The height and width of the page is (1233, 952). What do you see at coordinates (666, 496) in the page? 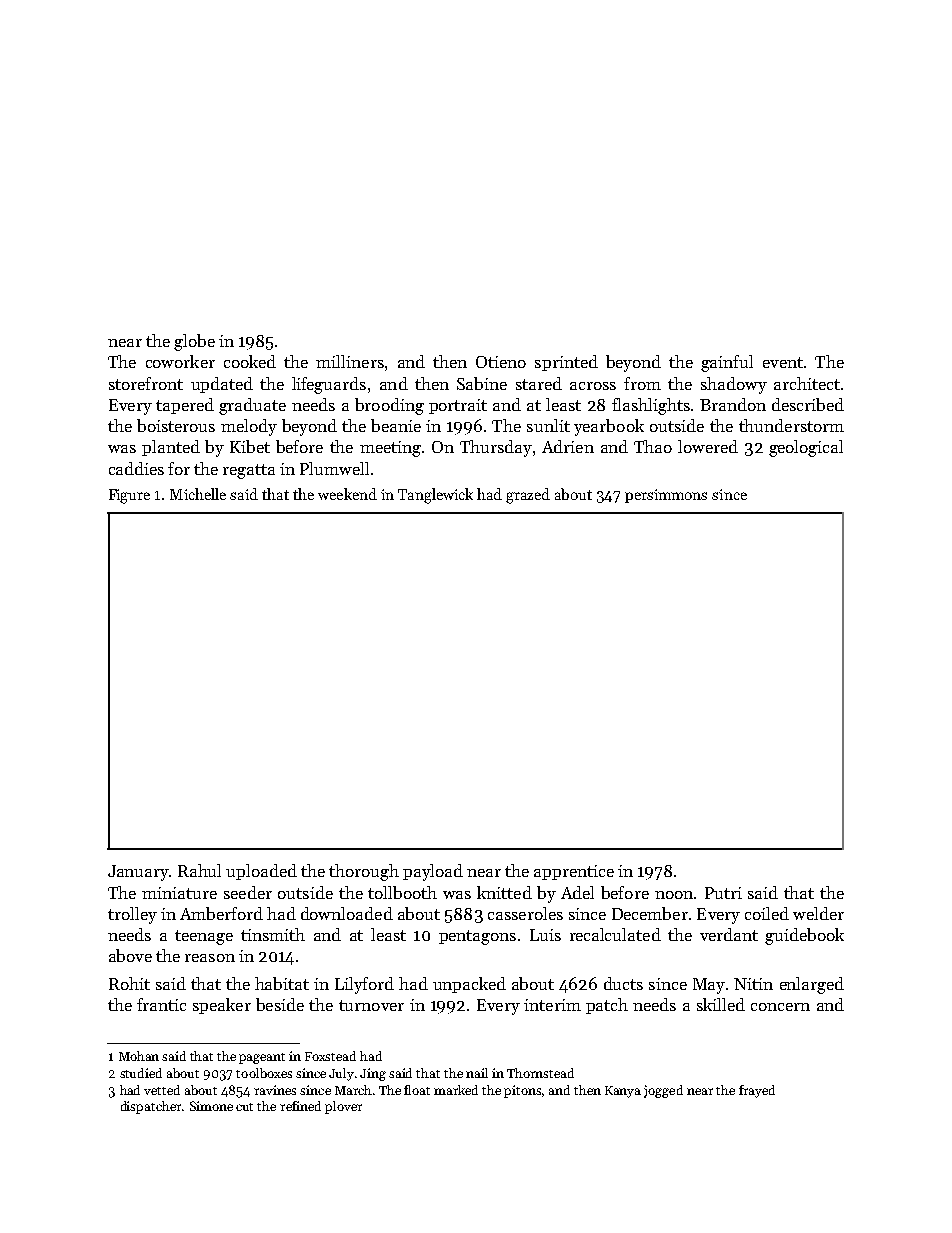
I see `persimmons` at bounding box center [666, 496].
